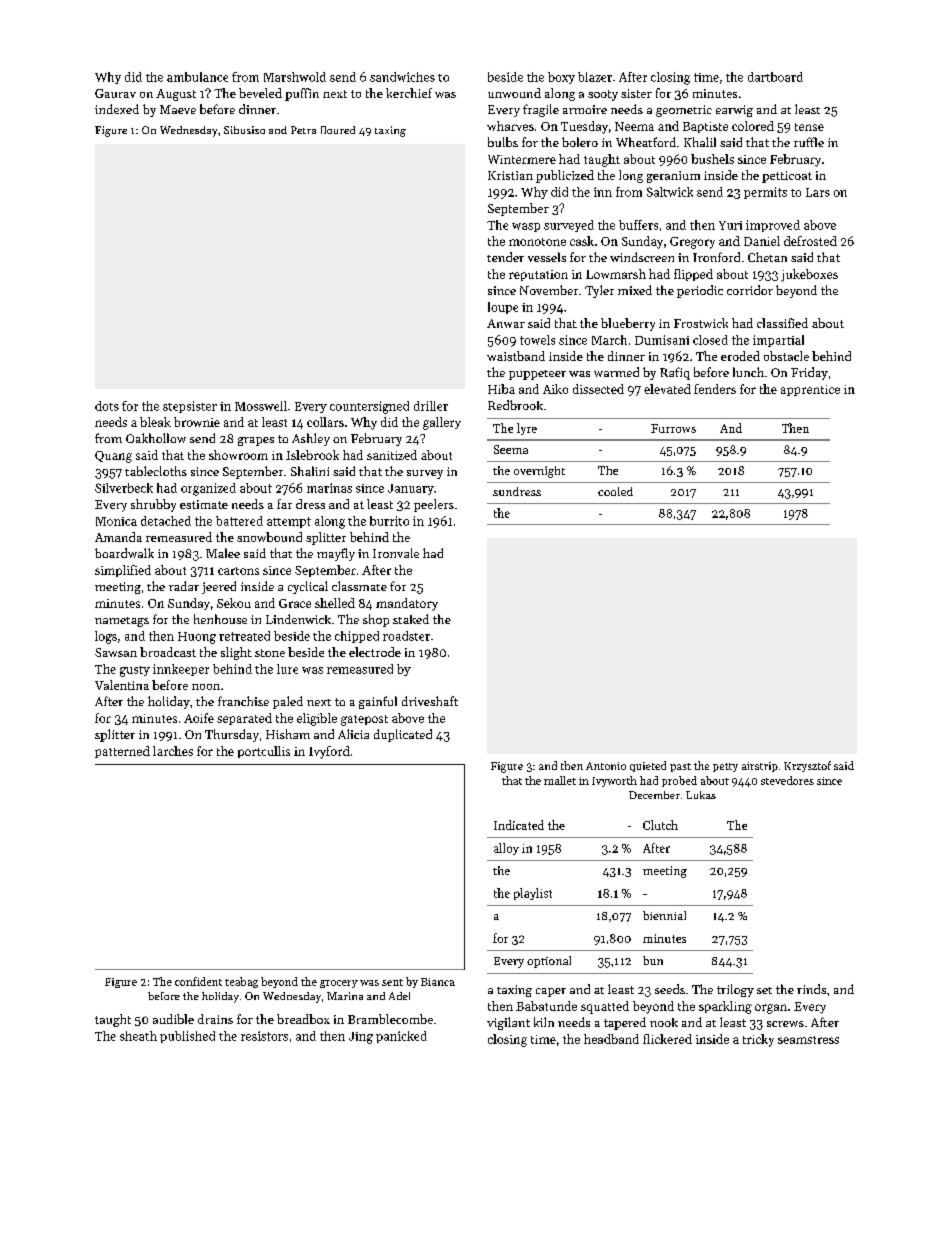 Image resolution: width=952 pixels, height=1233 pixels. I want to click on Tyler, so click(599, 291).
